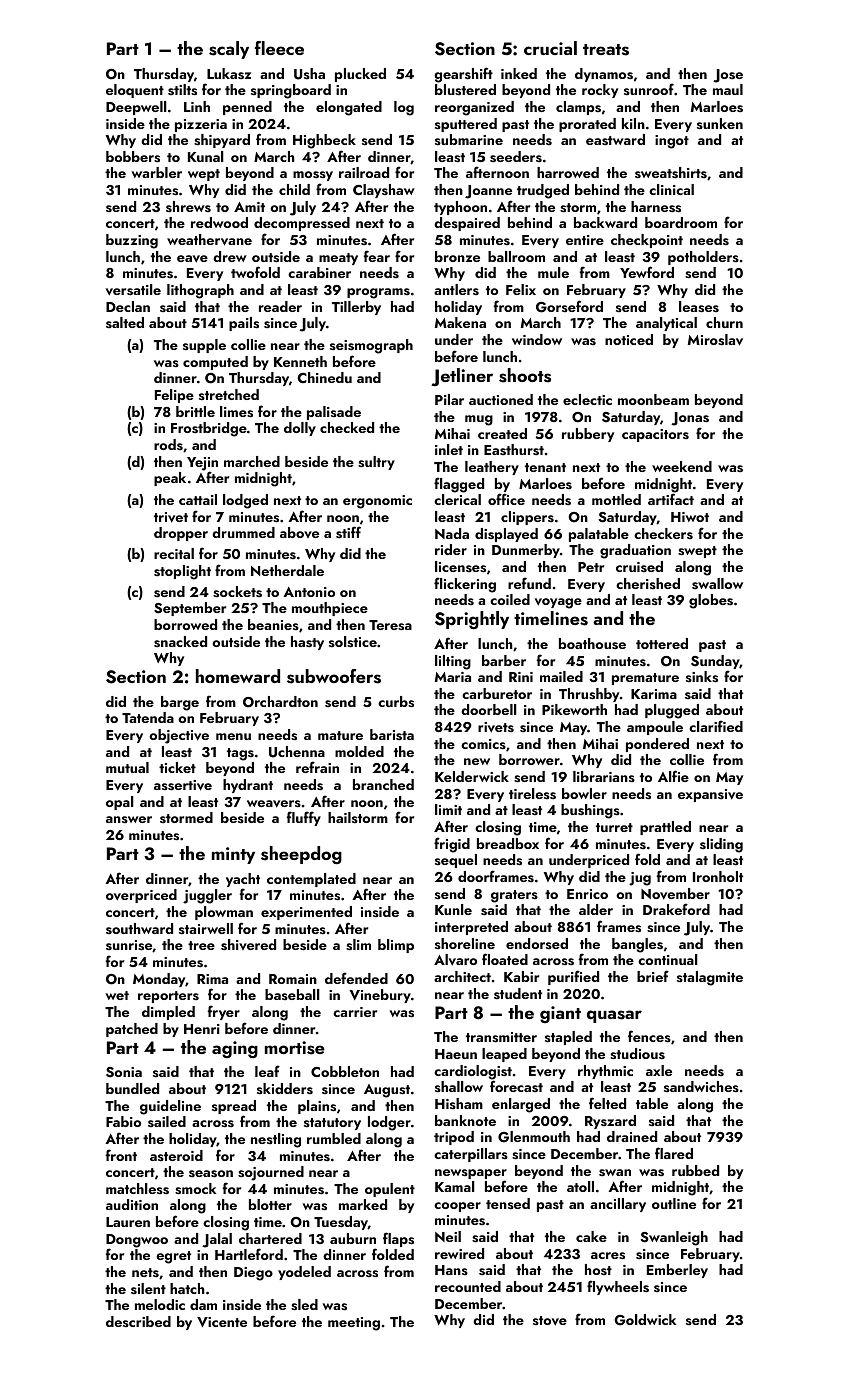 This document has height=1400, width=849. I want to click on Felipe, so click(174, 396).
